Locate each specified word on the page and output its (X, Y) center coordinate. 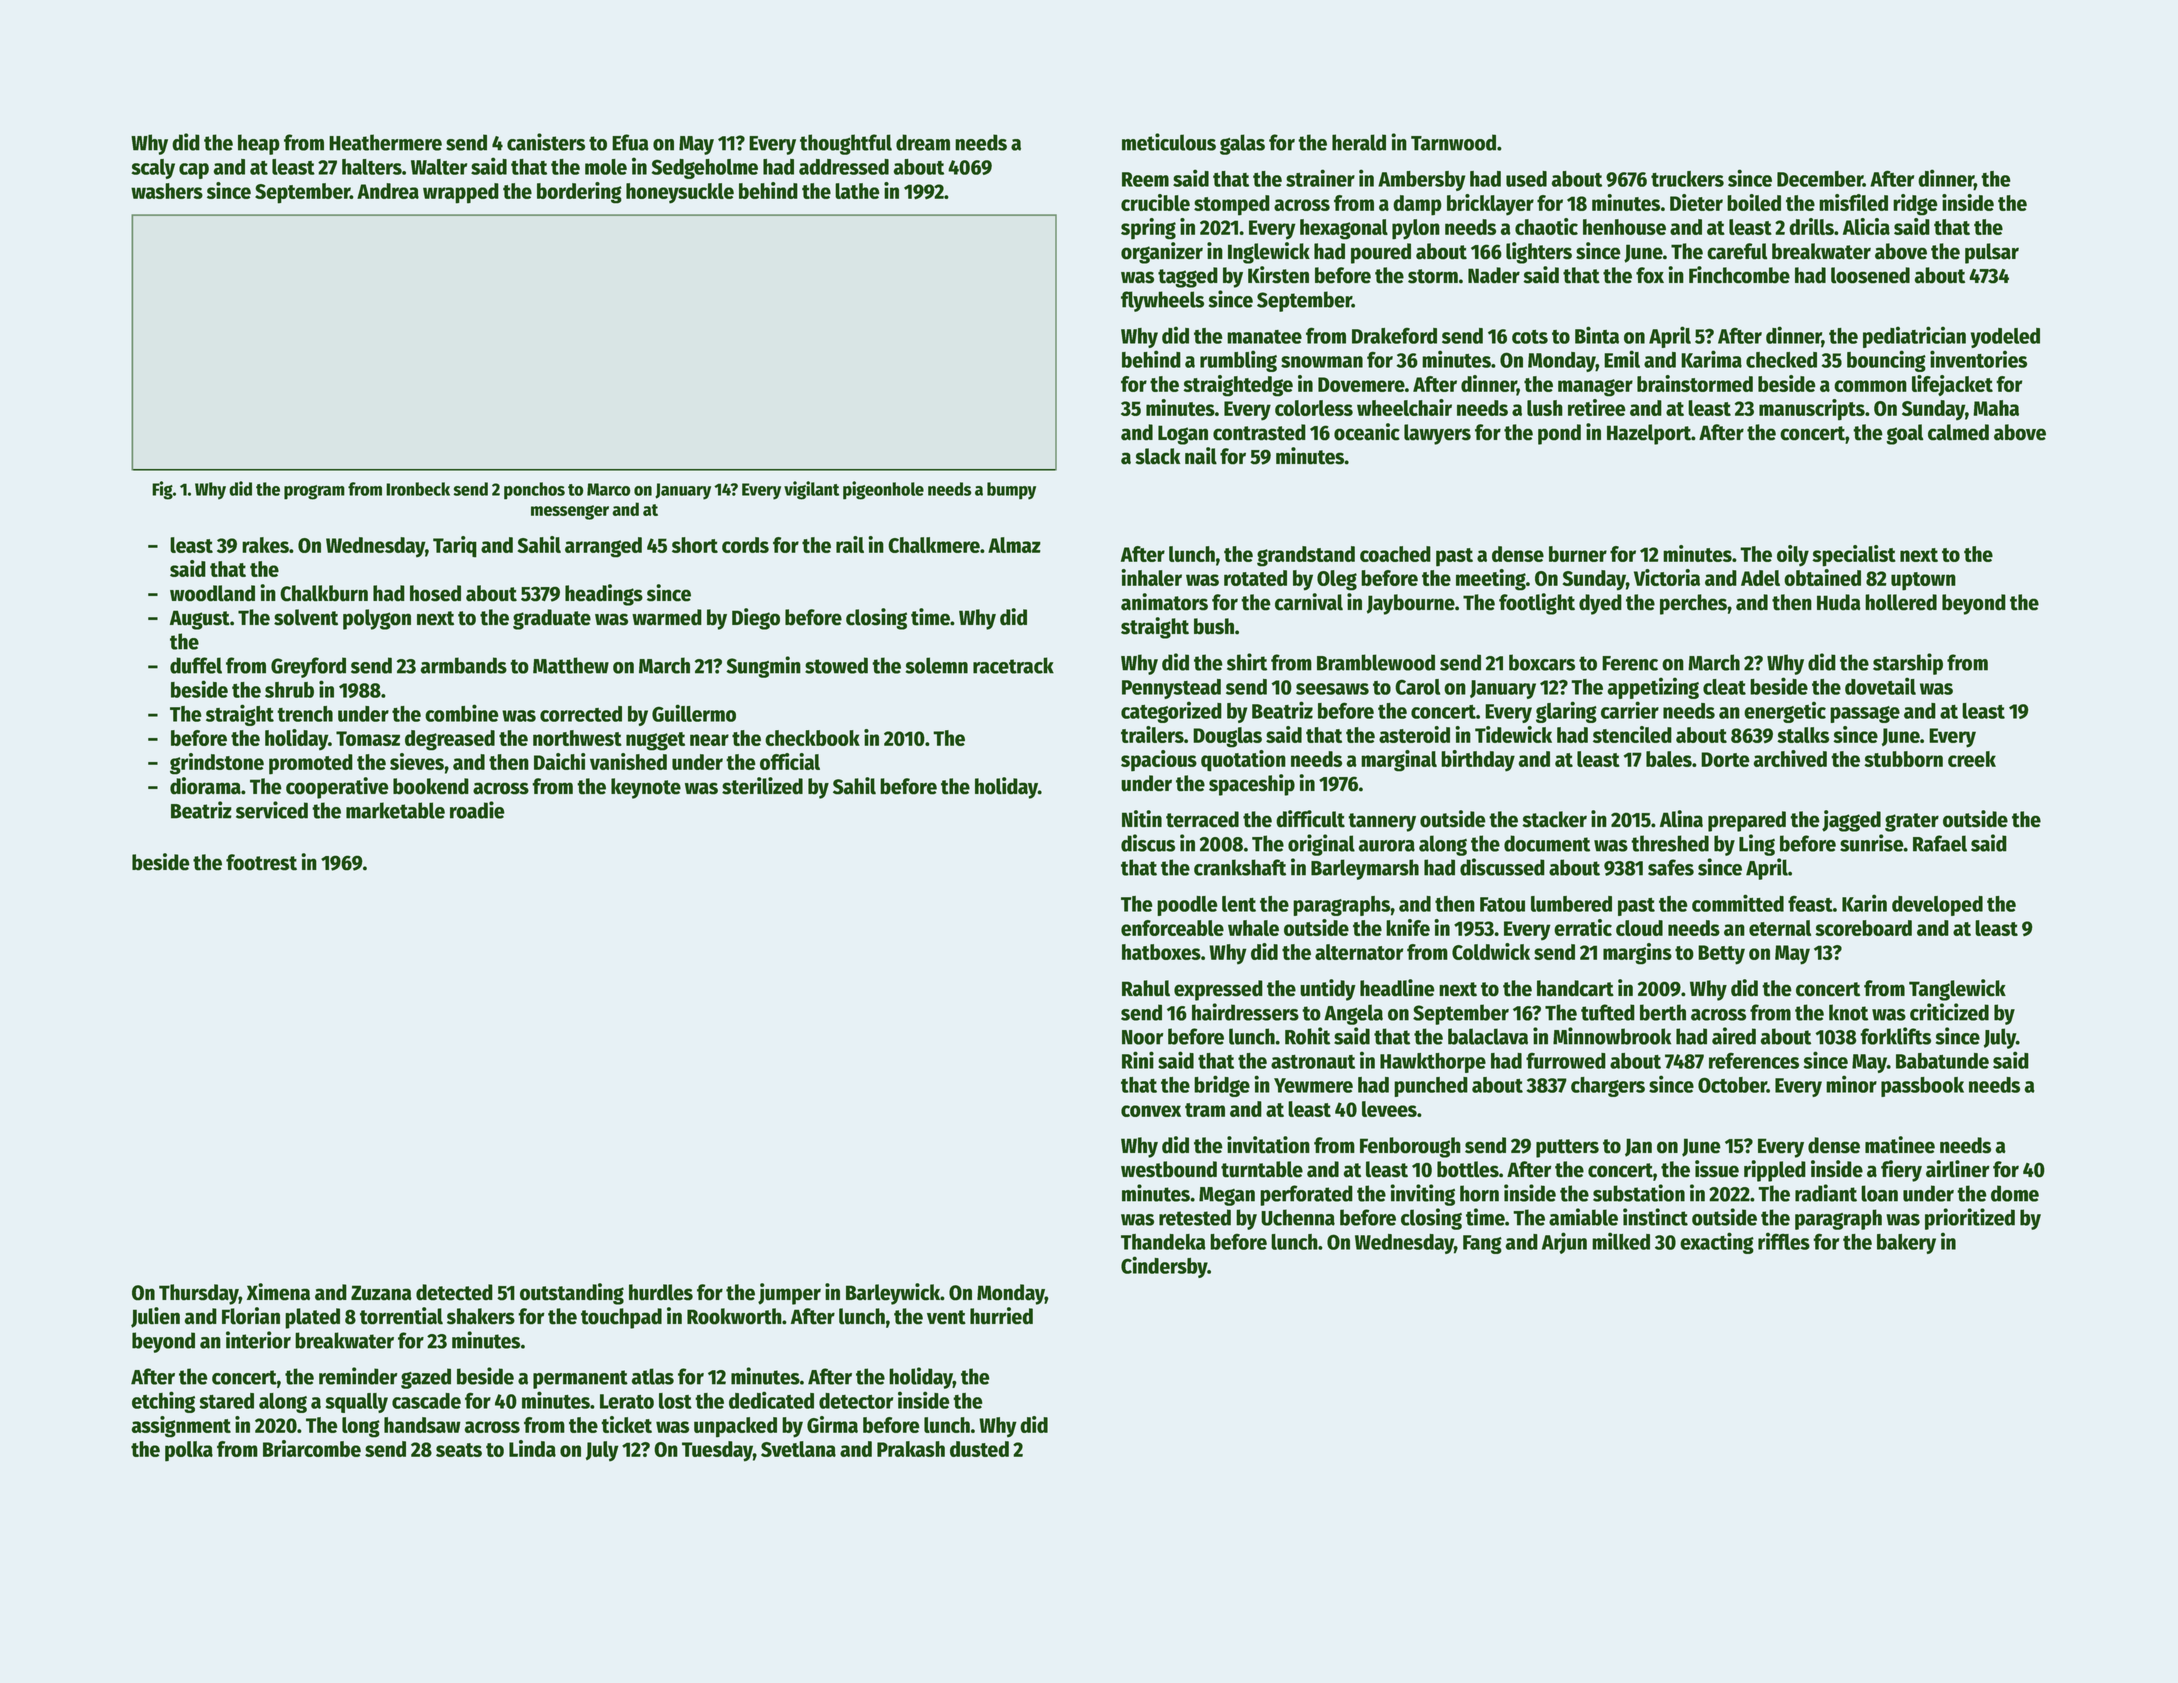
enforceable (1172, 928)
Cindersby (1164, 1267)
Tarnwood (1453, 142)
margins (1637, 954)
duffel (196, 665)
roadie (477, 810)
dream (923, 142)
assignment (181, 1427)
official (790, 761)
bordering (579, 193)
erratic (1583, 927)
